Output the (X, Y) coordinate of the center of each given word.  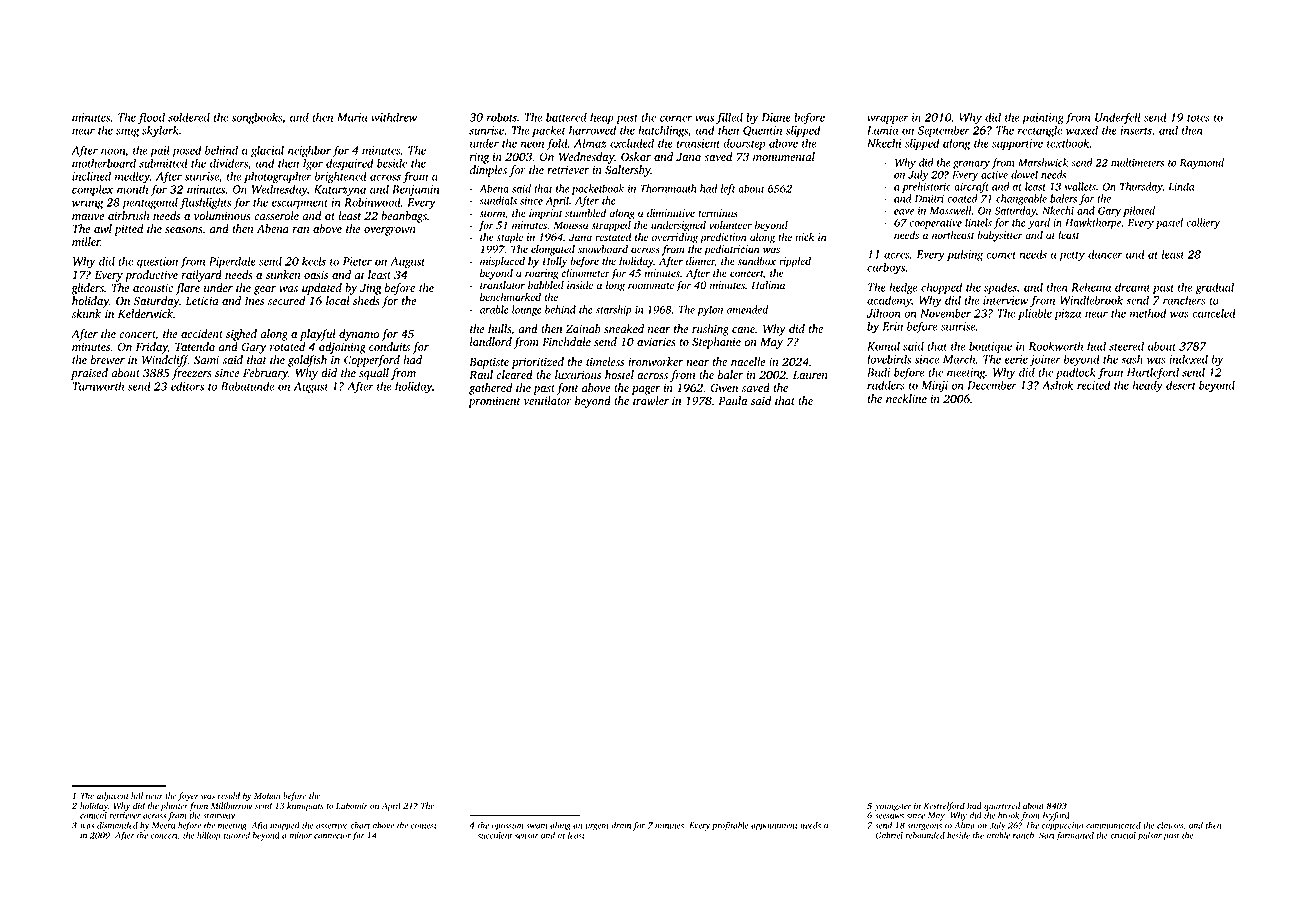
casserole (276, 215)
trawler (651, 400)
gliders (87, 289)
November (945, 313)
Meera (163, 825)
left (728, 189)
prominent (494, 402)
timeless (605, 361)
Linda (1181, 186)
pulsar (1150, 836)
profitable (730, 826)
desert (1181, 385)
